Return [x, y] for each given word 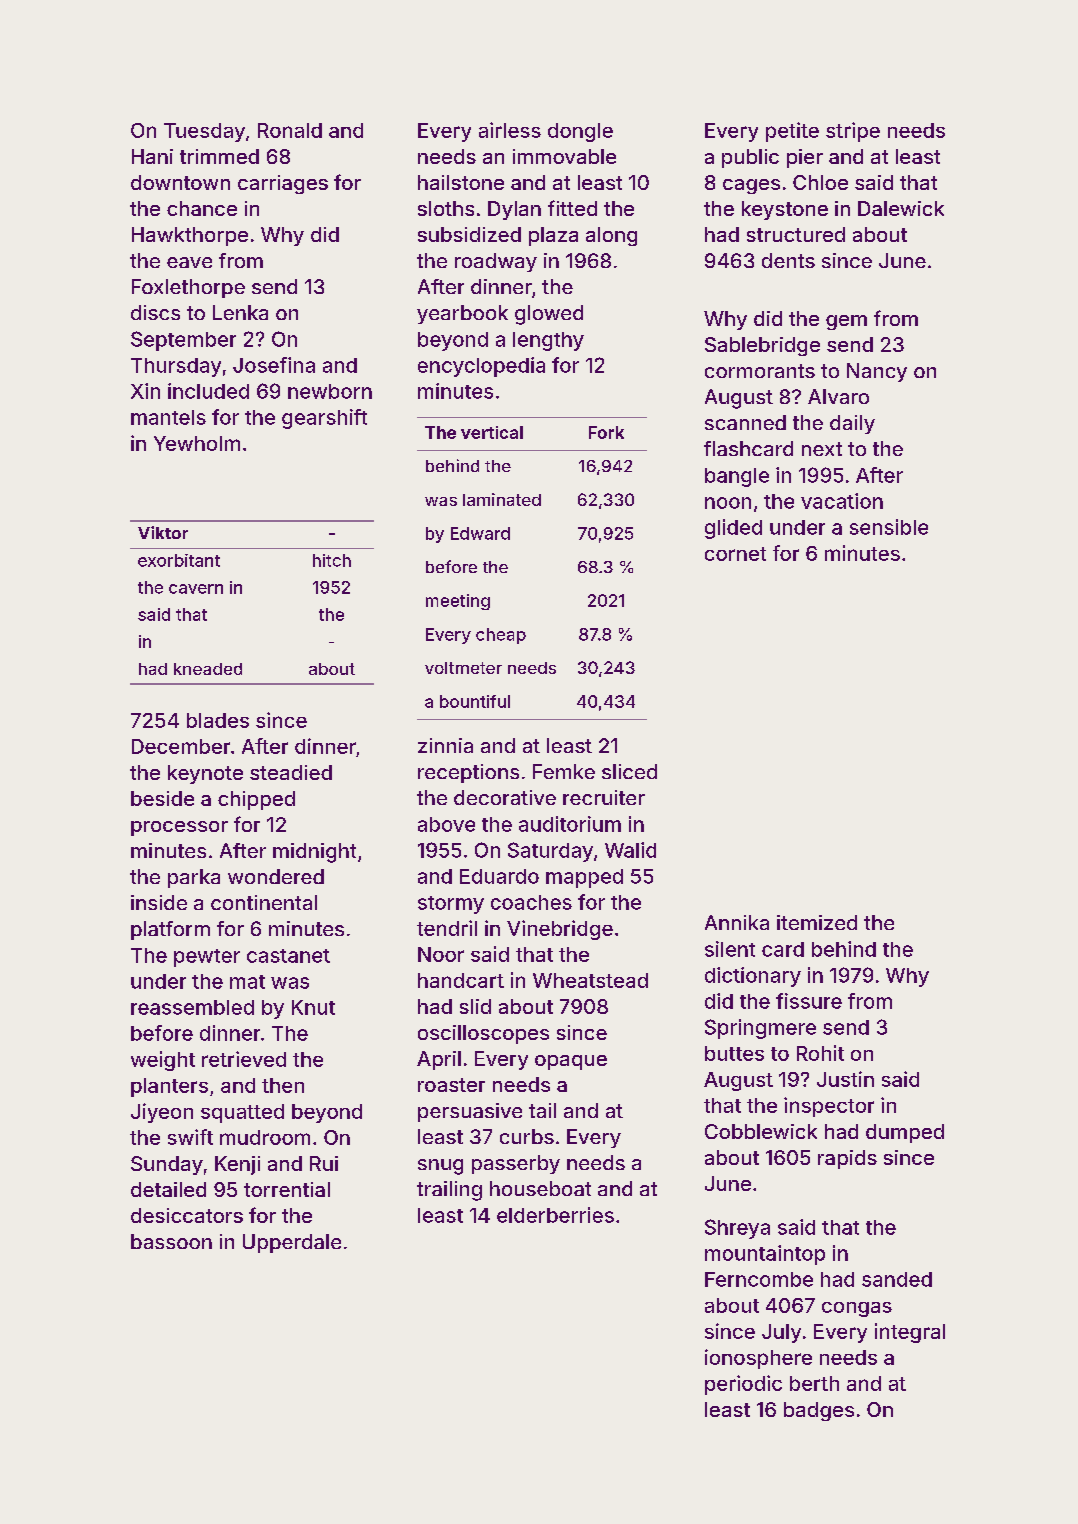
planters [169, 1087]
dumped [905, 1133]
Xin [145, 391]
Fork [606, 432]
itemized [817, 922]
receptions [468, 773]
